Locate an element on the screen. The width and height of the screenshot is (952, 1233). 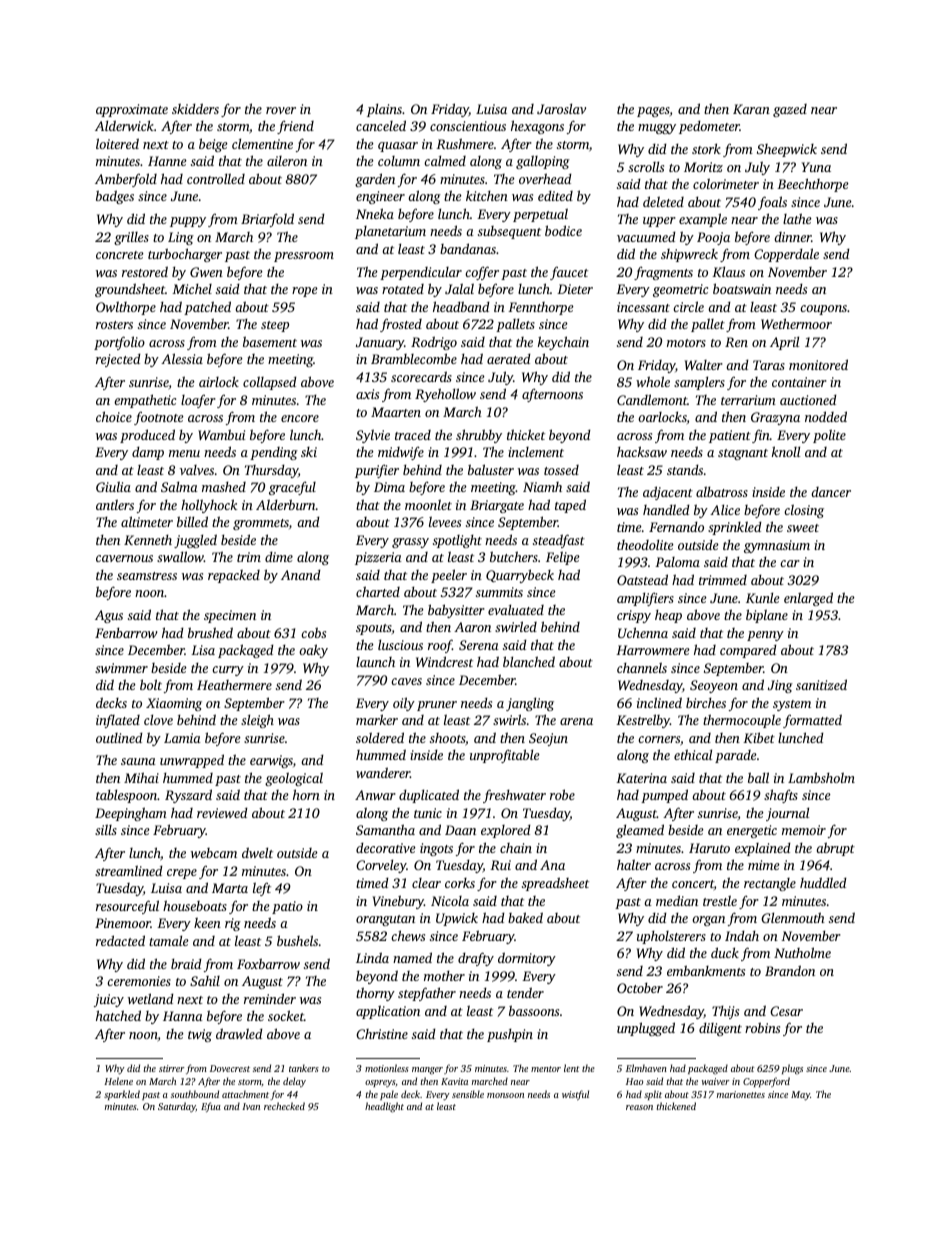
braid is located at coordinates (186, 963).
